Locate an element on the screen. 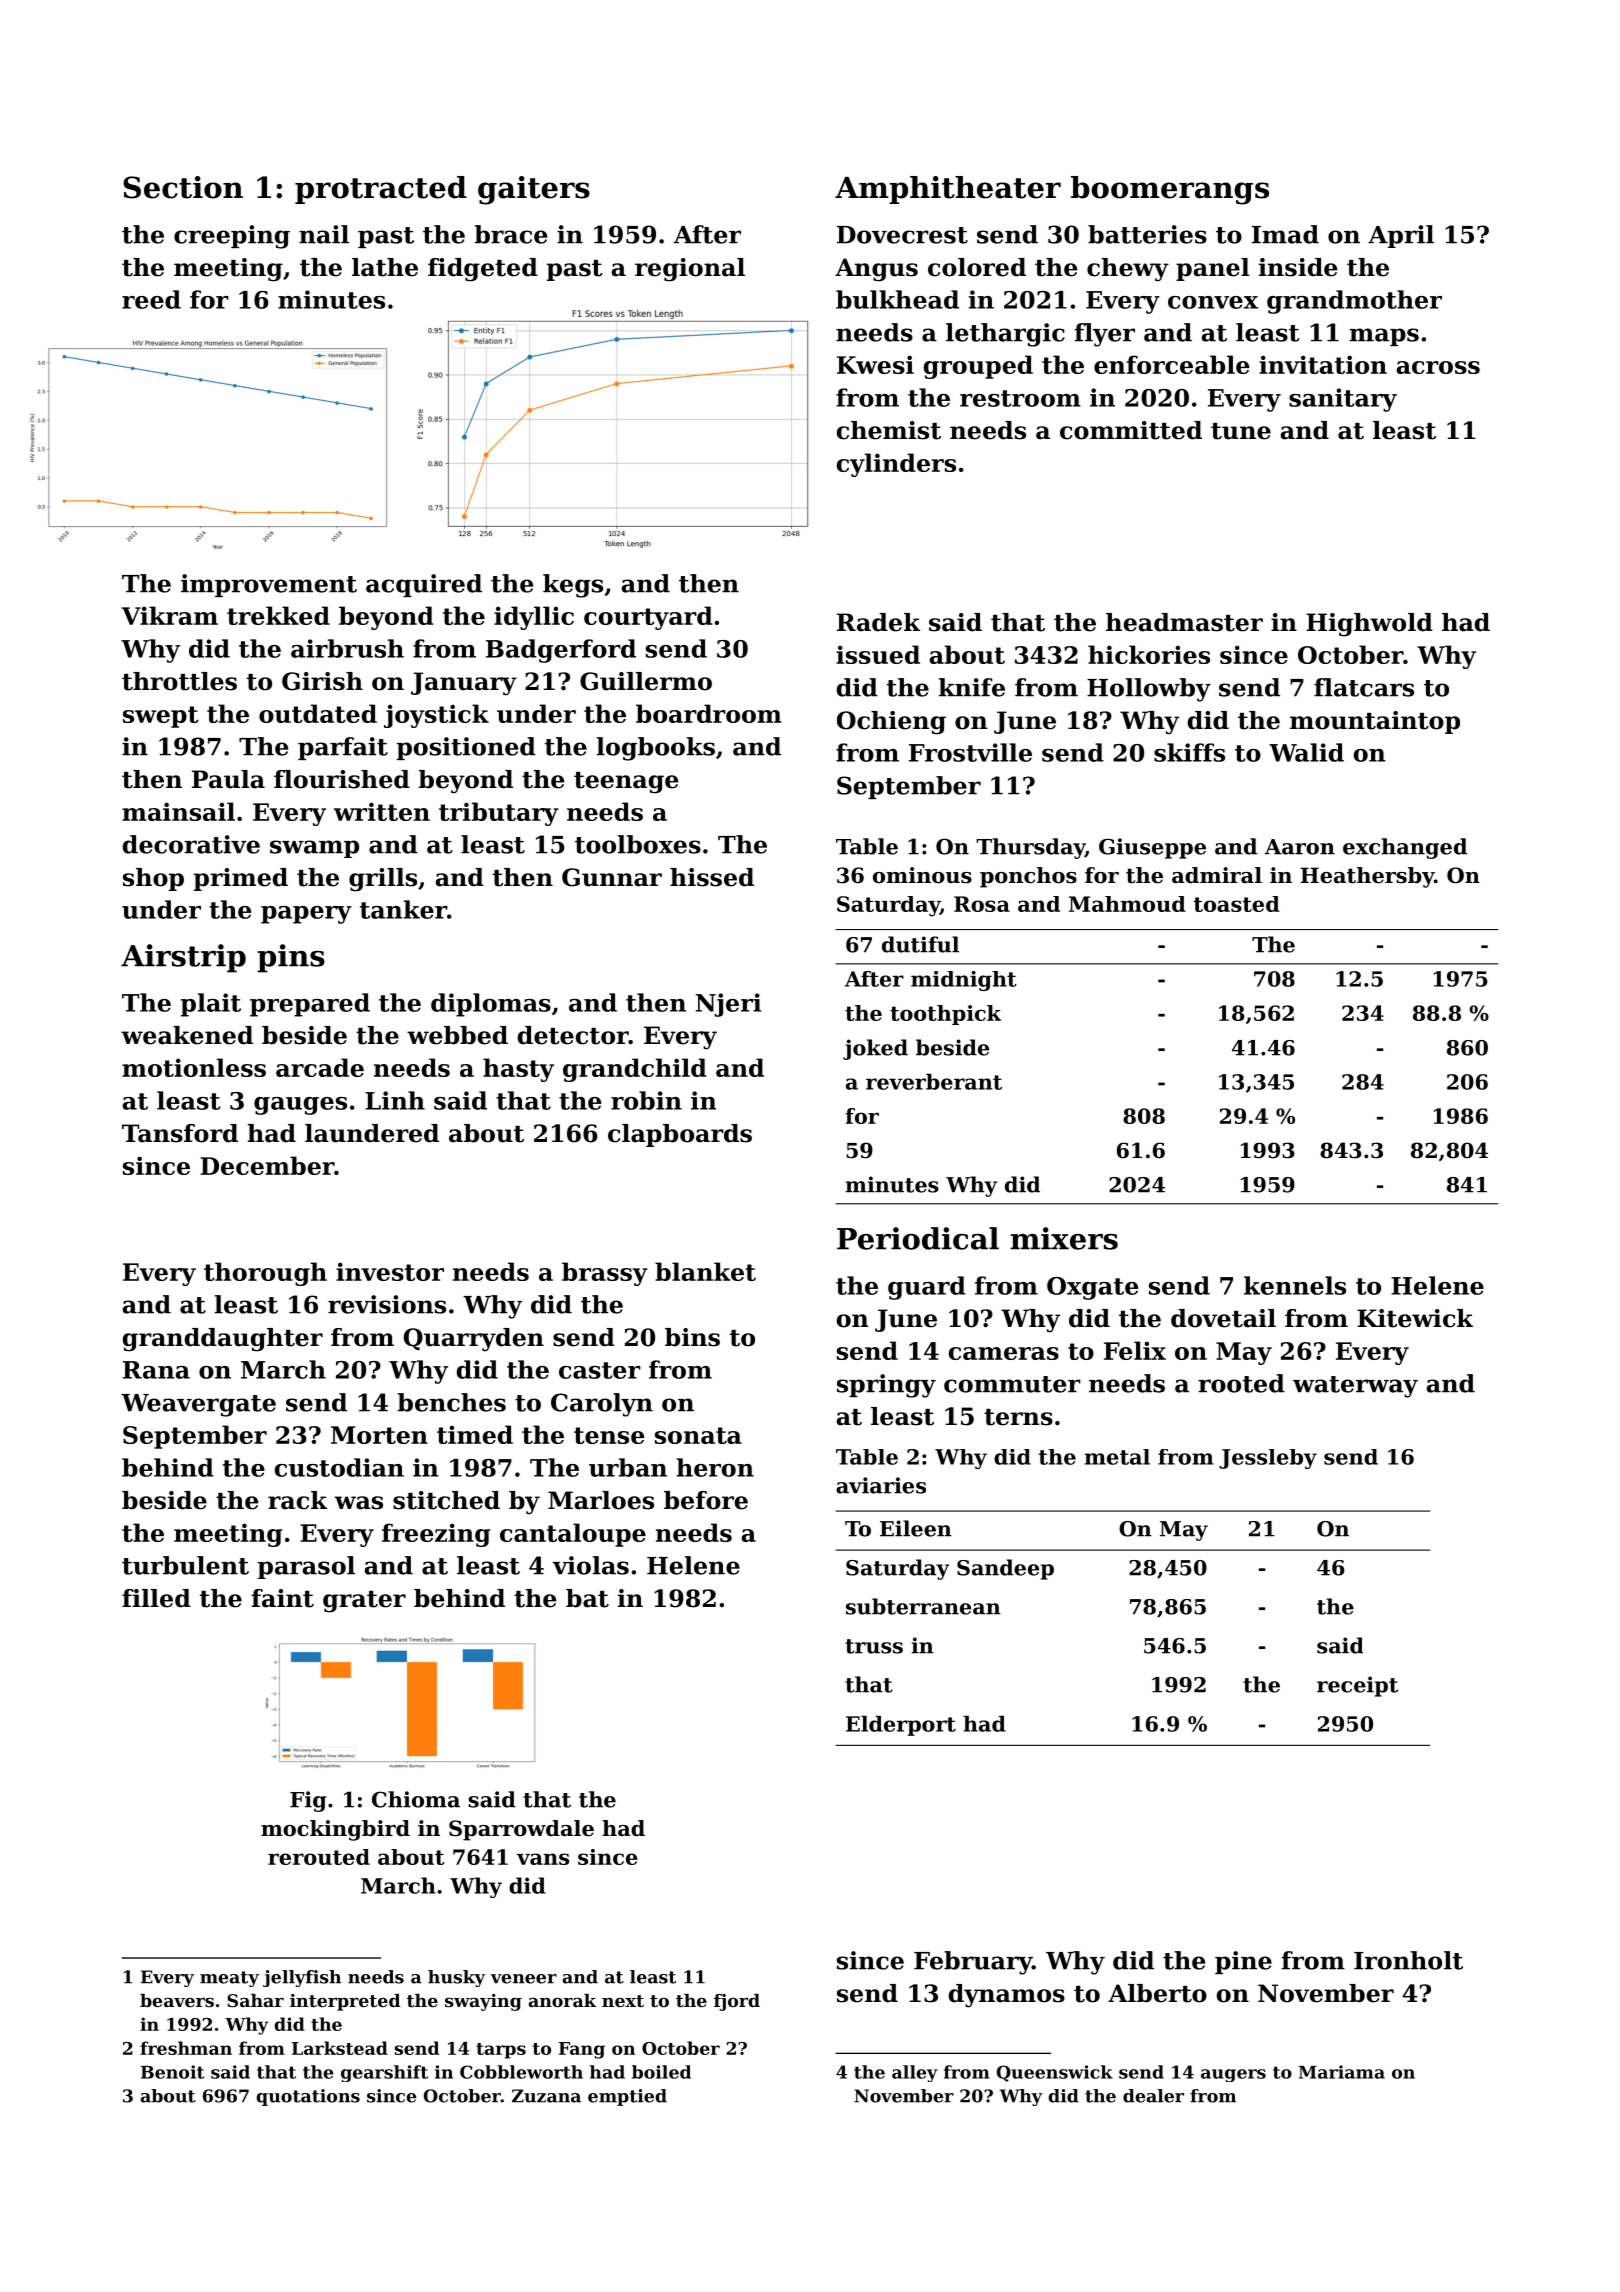 This screenshot has width=1620, height=2292. Amphitheater is located at coordinates (948, 190).
